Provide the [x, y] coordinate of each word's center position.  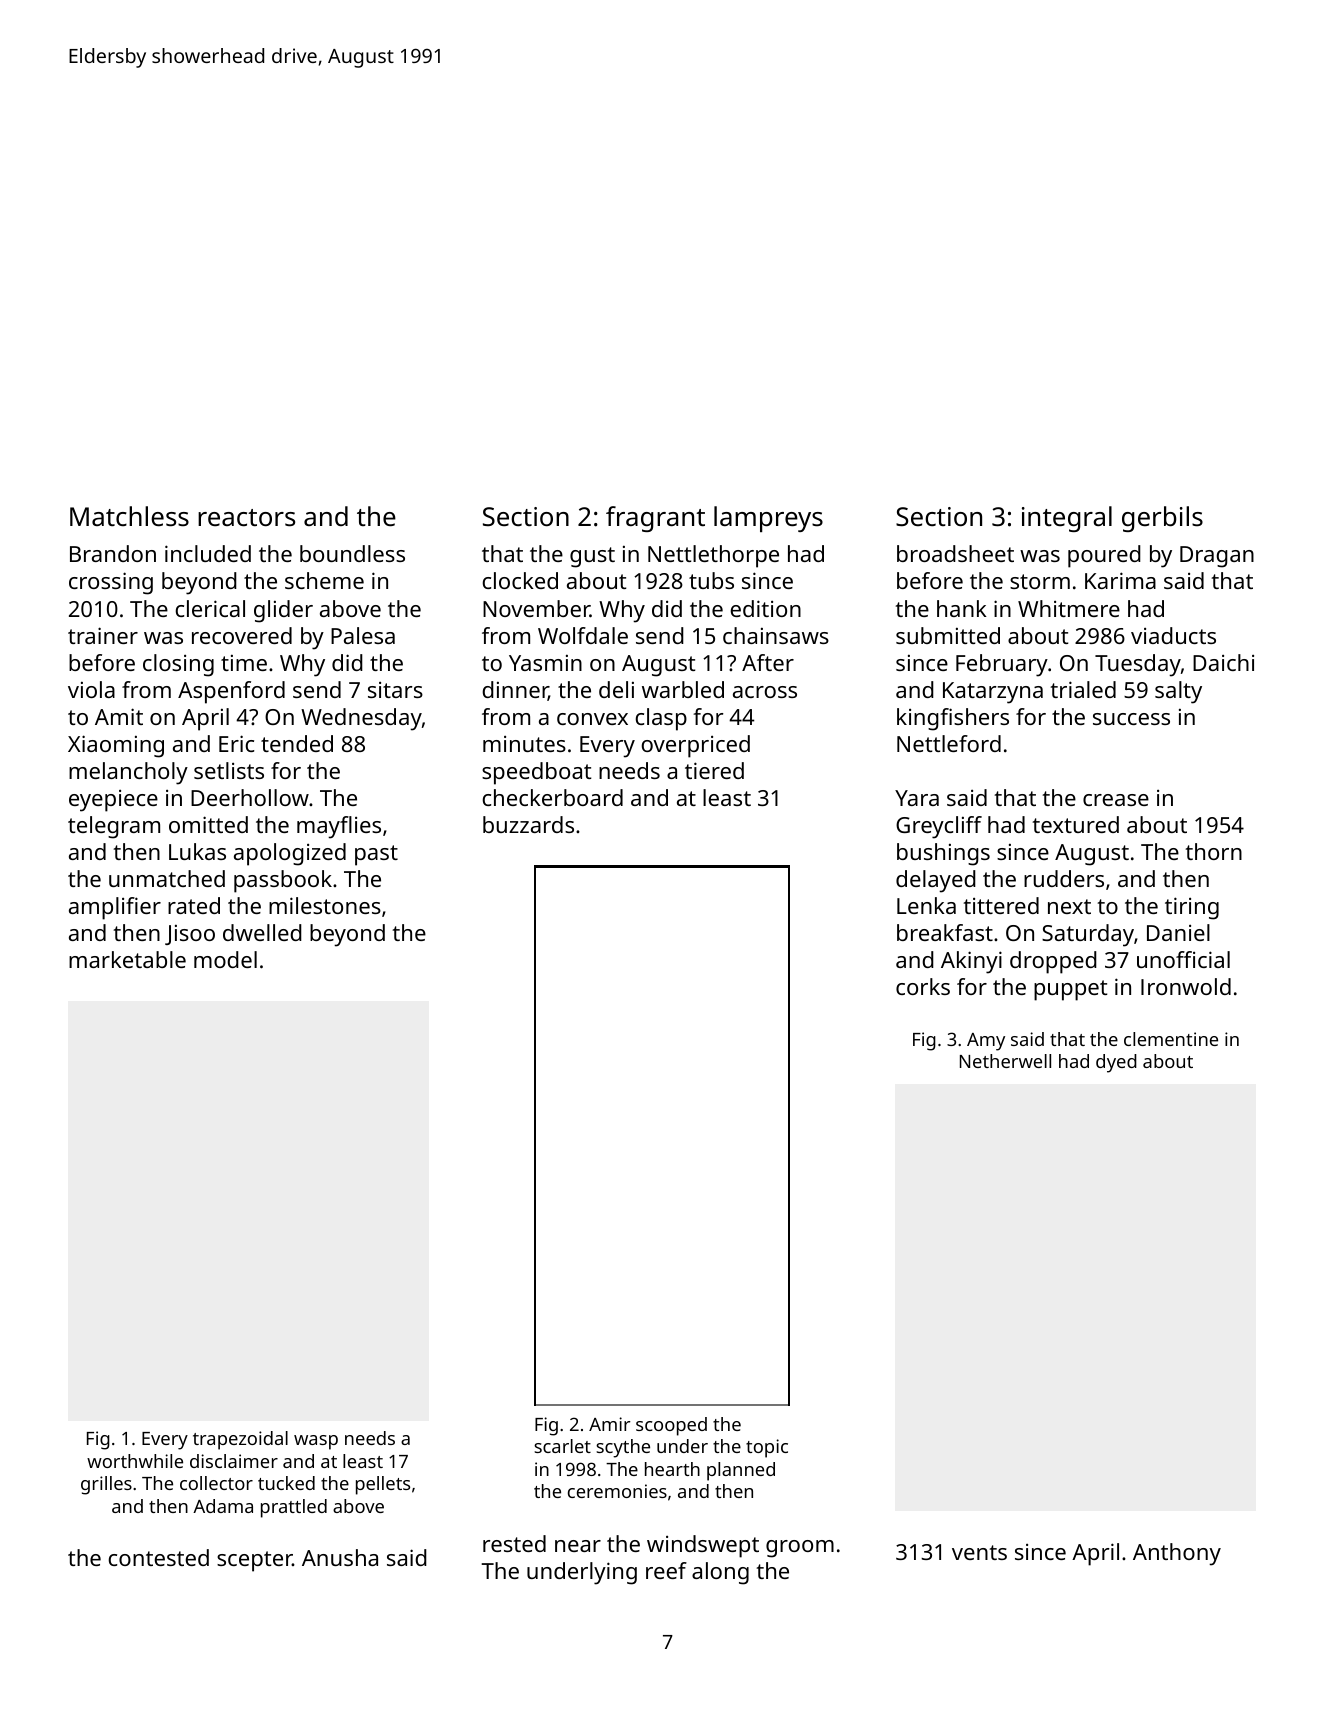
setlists [229, 770]
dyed [1116, 1063]
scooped [671, 1426]
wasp [316, 1442]
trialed [1083, 689]
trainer [103, 635]
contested [159, 1557]
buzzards [528, 824]
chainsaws [776, 635]
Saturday [1088, 935]
